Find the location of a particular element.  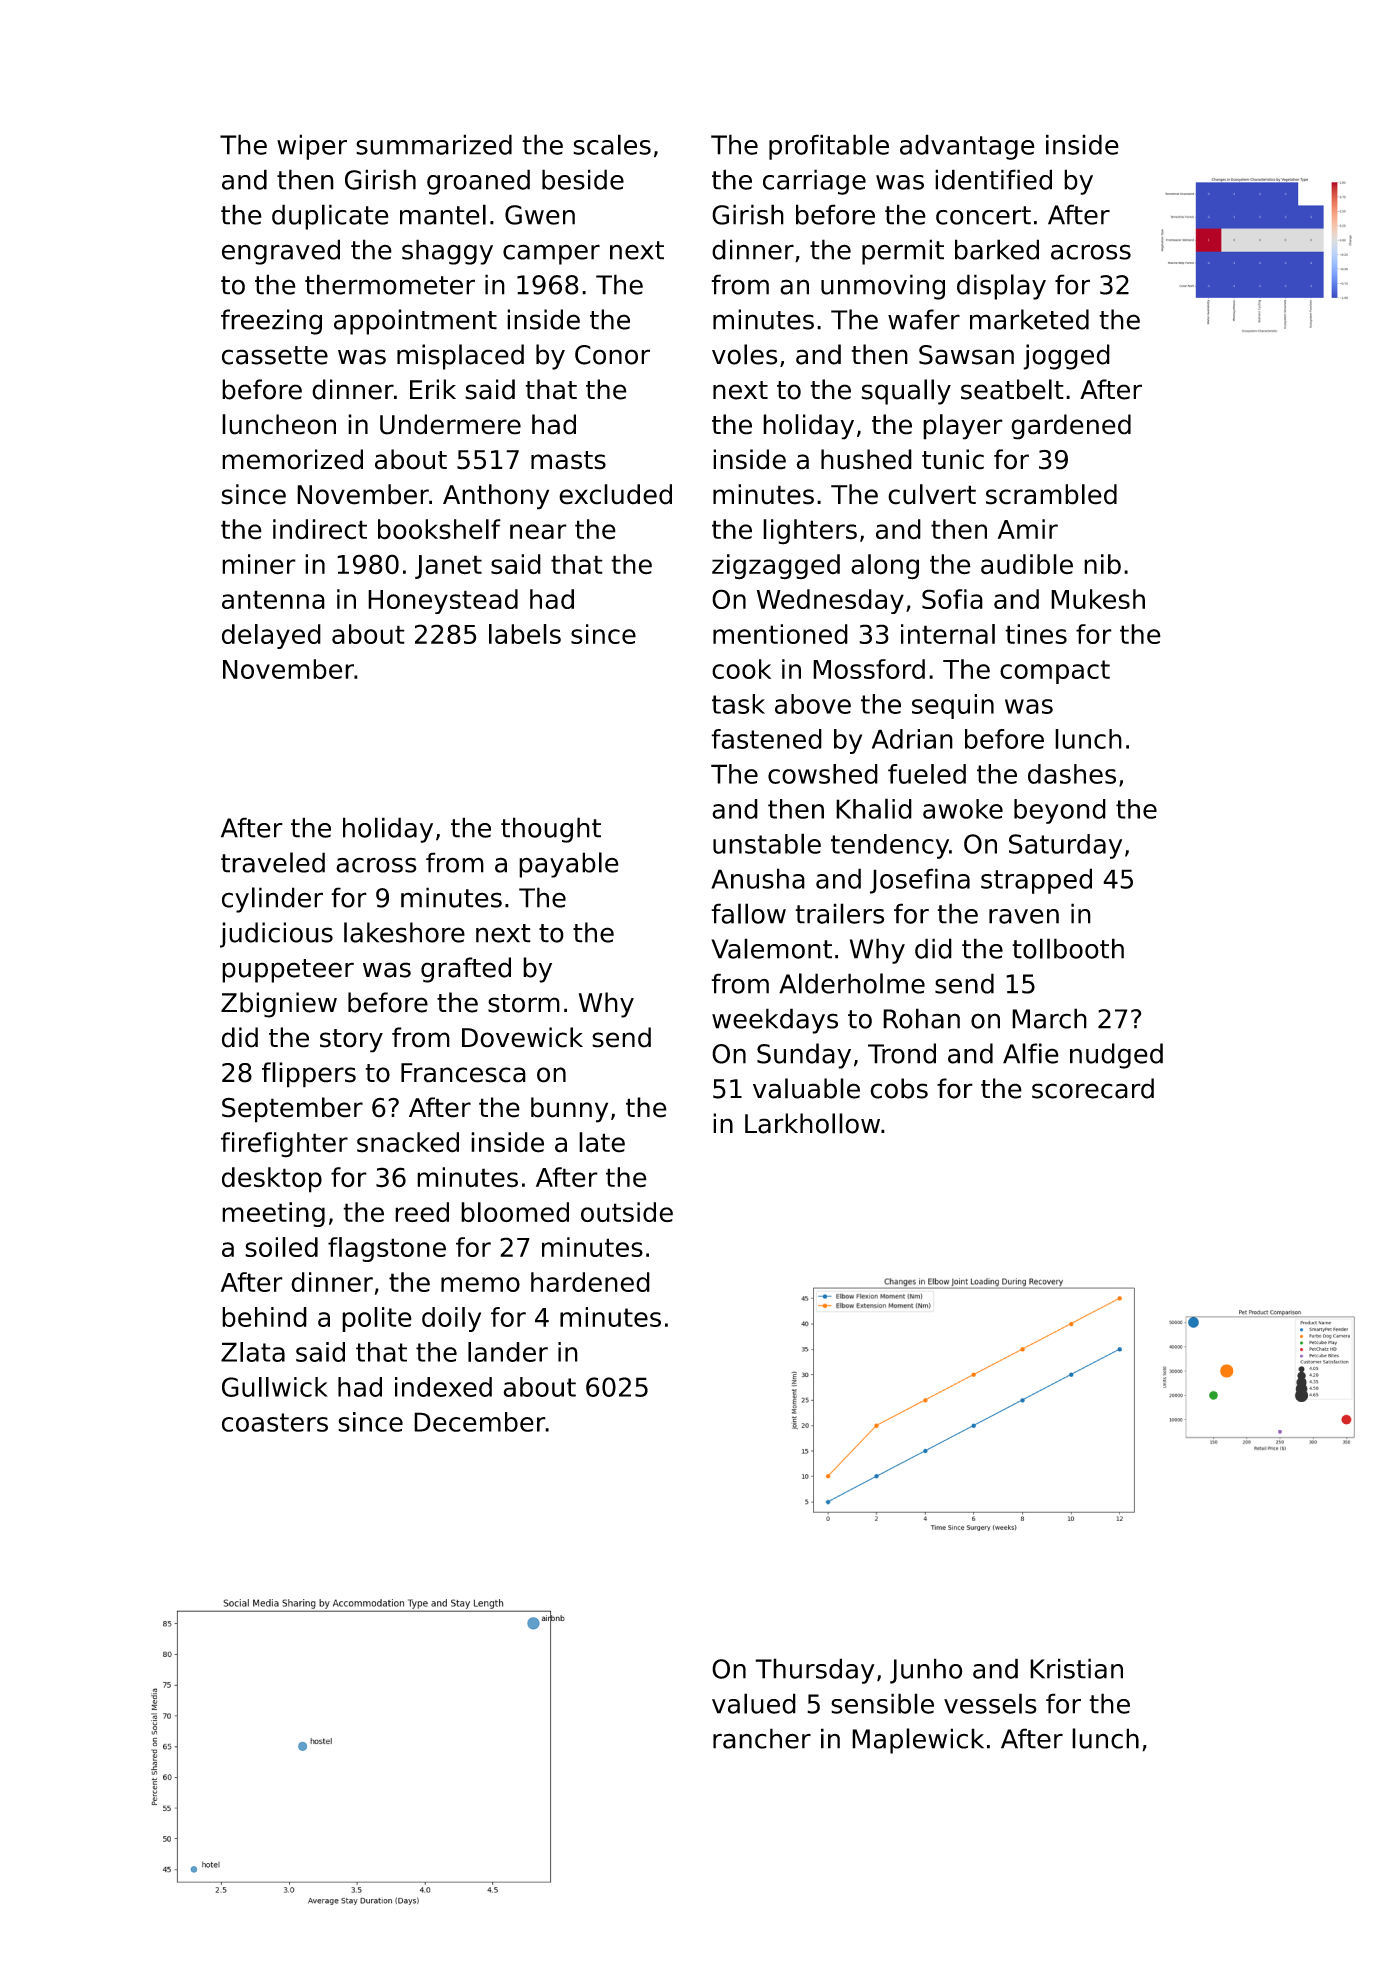

mantel is located at coordinates (443, 214).
